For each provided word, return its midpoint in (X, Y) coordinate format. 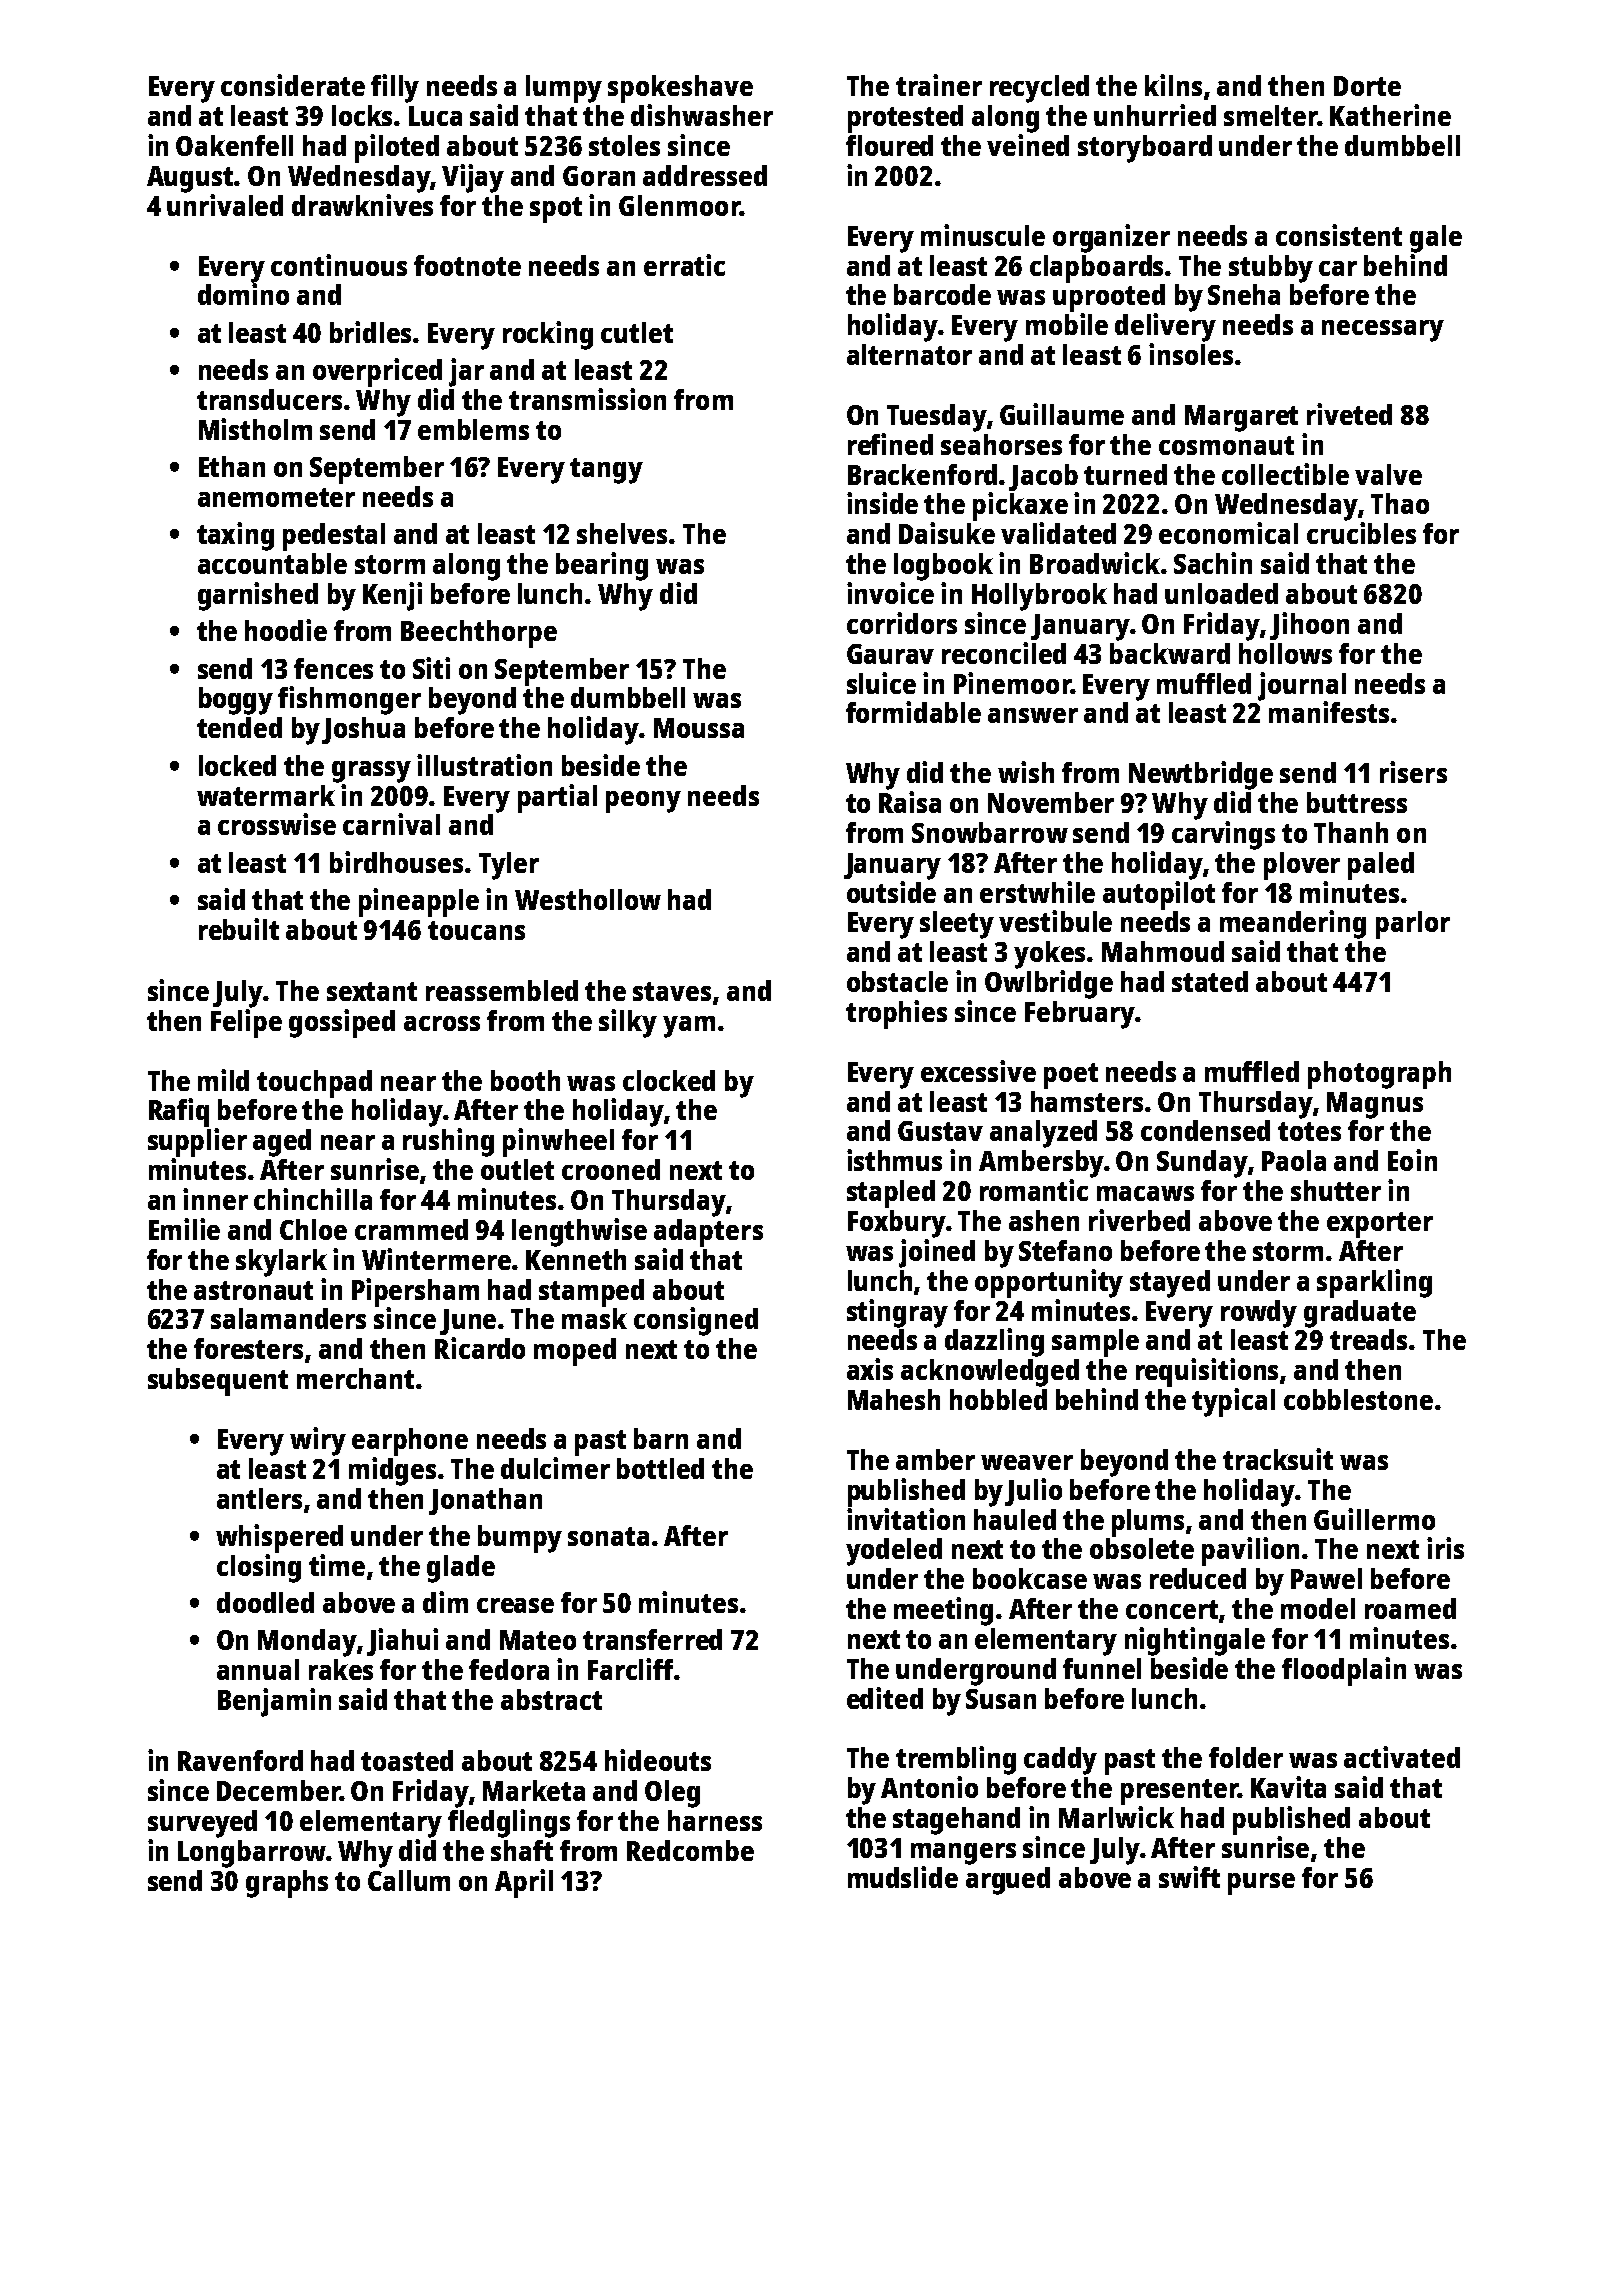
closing (259, 1568)
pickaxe (1020, 506)
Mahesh (894, 1399)
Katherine (1390, 115)
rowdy (1259, 1314)
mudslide (903, 1877)
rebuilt (239, 929)
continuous (339, 265)
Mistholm (255, 429)
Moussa (699, 728)
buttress (1357, 802)
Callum (409, 1880)
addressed (705, 175)
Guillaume (1062, 414)
